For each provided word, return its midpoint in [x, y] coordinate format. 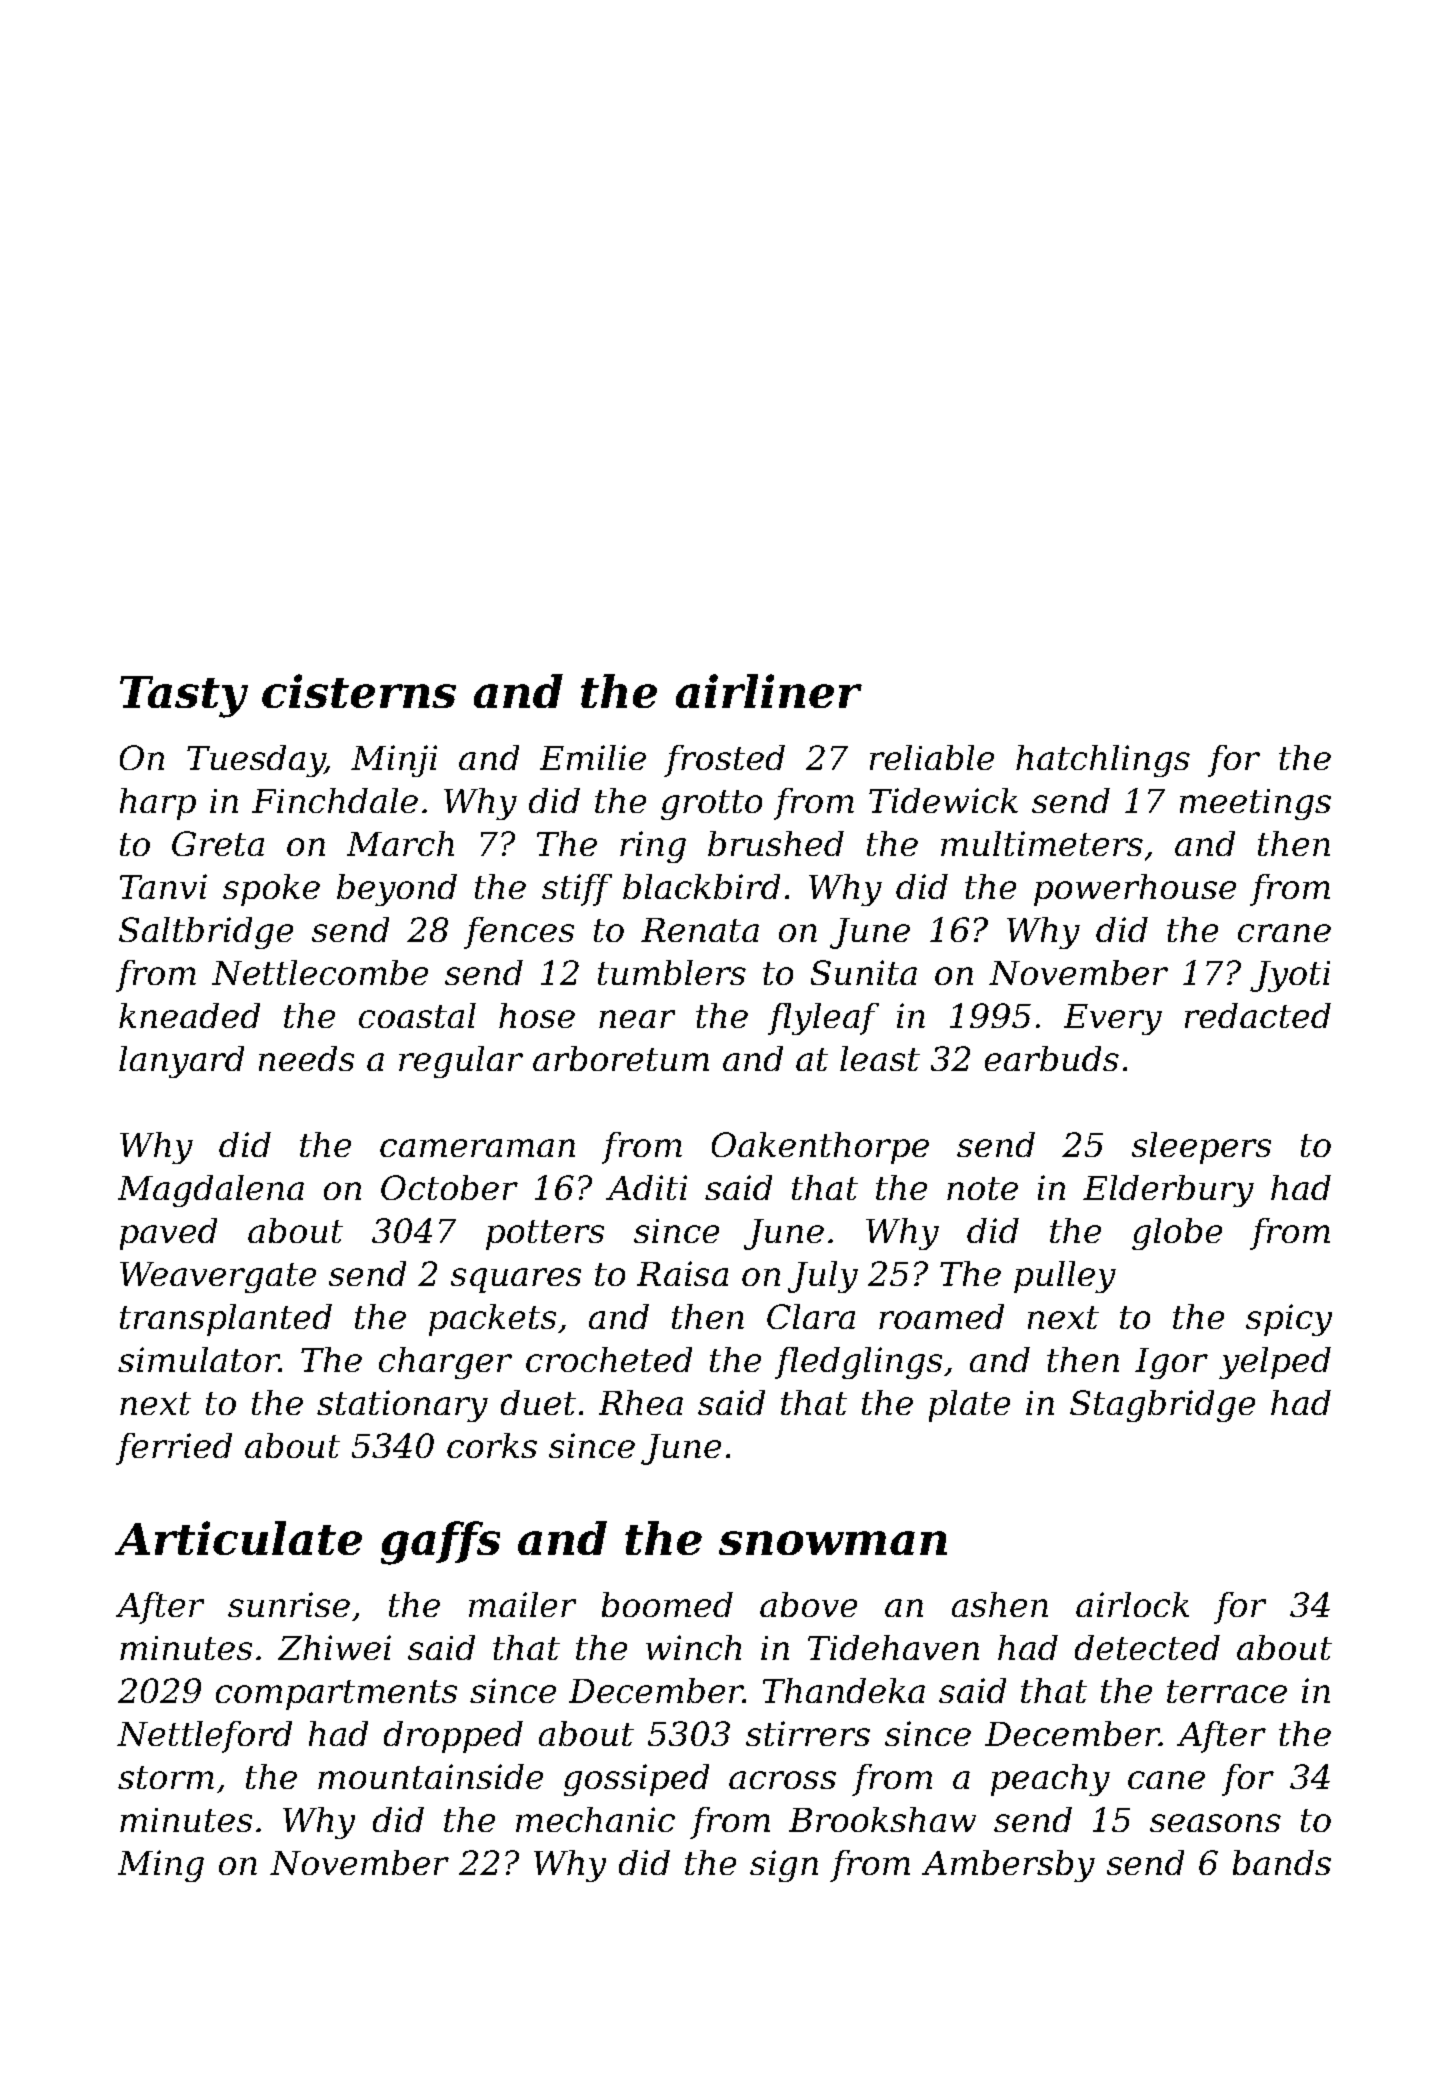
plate [969, 1406]
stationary [402, 1406]
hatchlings [1103, 761]
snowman [833, 1543]
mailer [522, 1604]
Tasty [184, 697]
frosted [724, 761]
